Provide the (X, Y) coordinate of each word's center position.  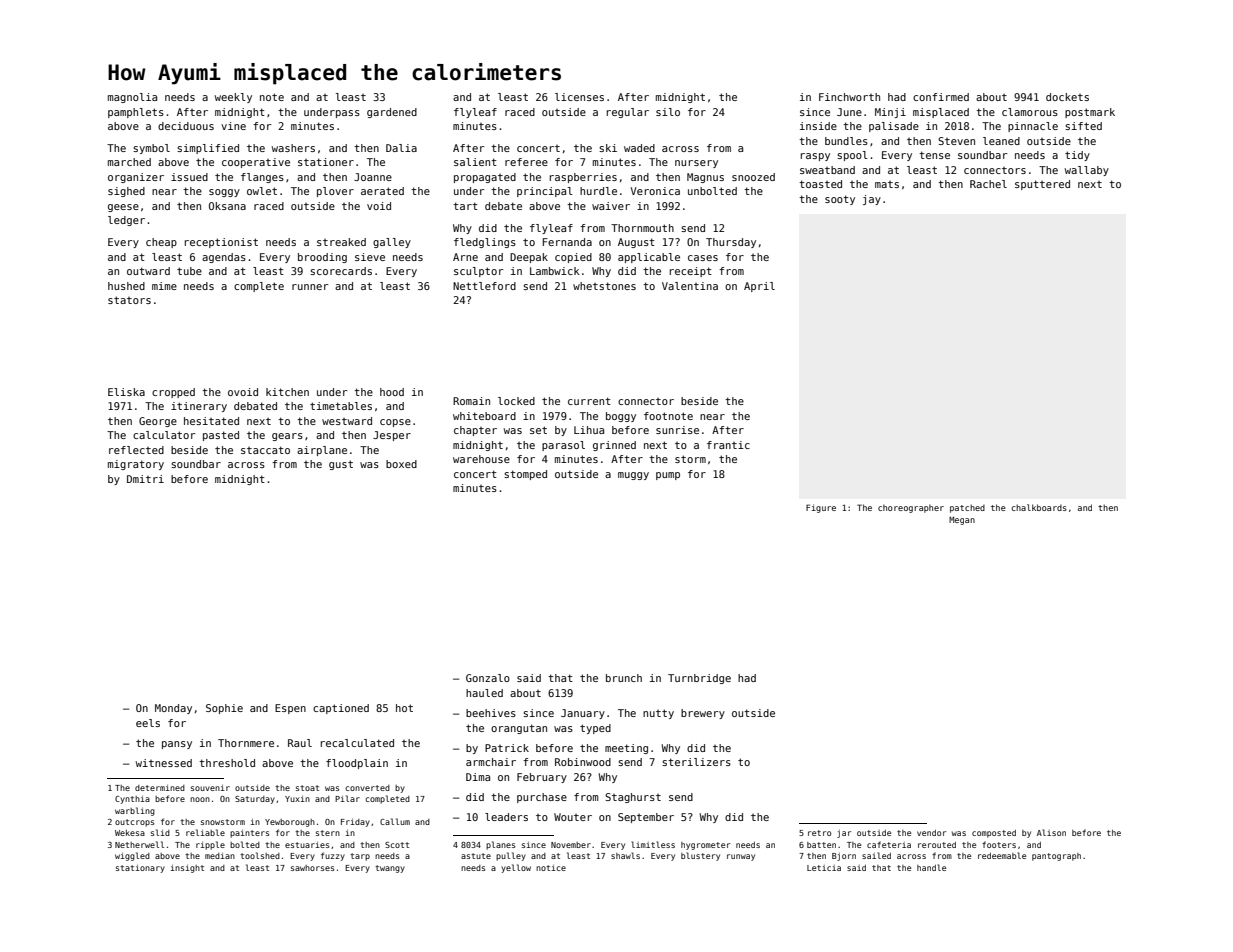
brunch (624, 678)
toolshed (260, 855)
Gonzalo (488, 678)
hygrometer (705, 846)
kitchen (287, 392)
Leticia (824, 868)
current (589, 401)
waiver (611, 206)
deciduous (186, 126)
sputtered (1042, 185)
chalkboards (1039, 507)
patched (967, 508)
